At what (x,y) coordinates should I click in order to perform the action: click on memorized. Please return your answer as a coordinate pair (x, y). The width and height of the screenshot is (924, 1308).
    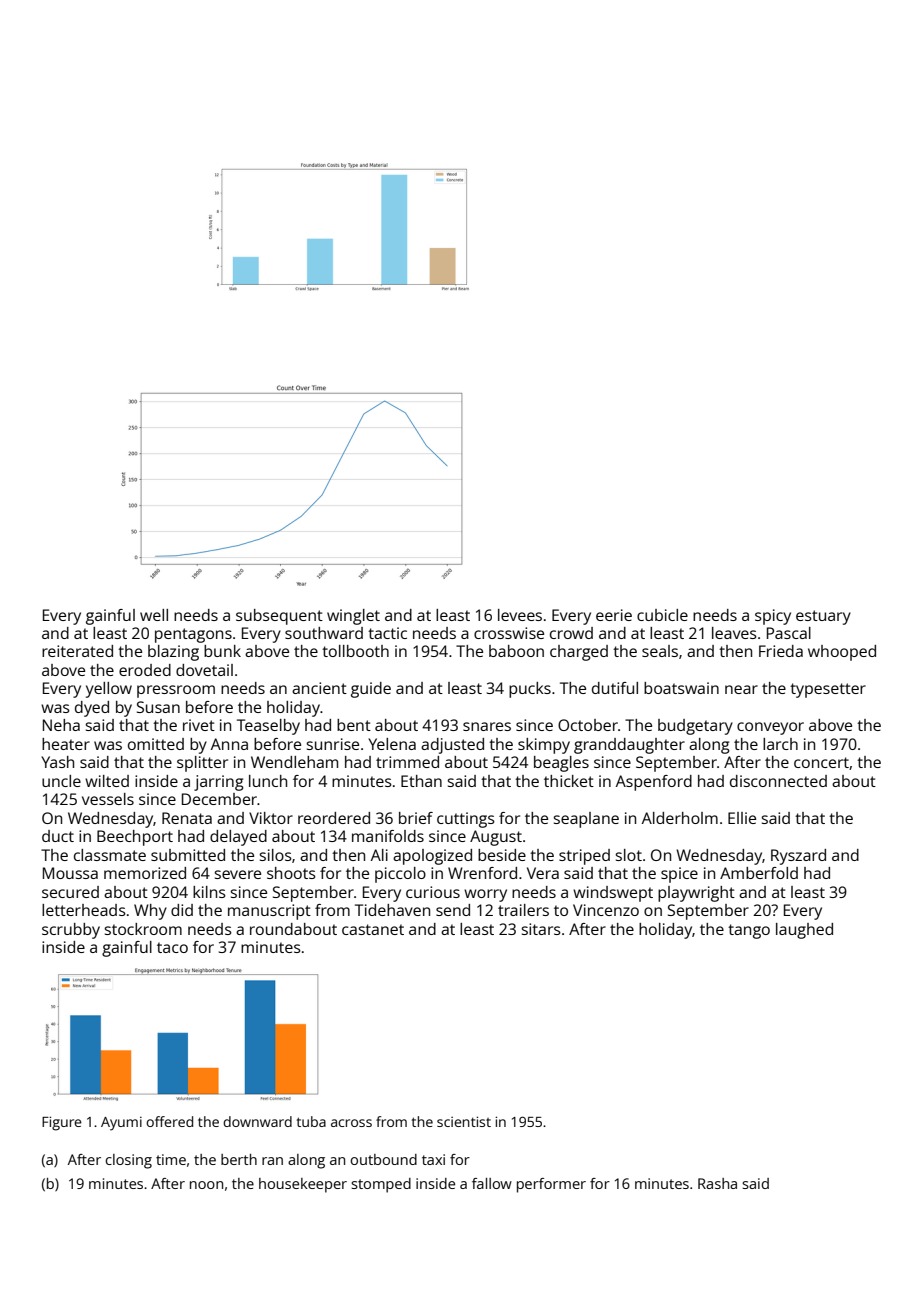
    Looking at the image, I should click on (145, 873).
